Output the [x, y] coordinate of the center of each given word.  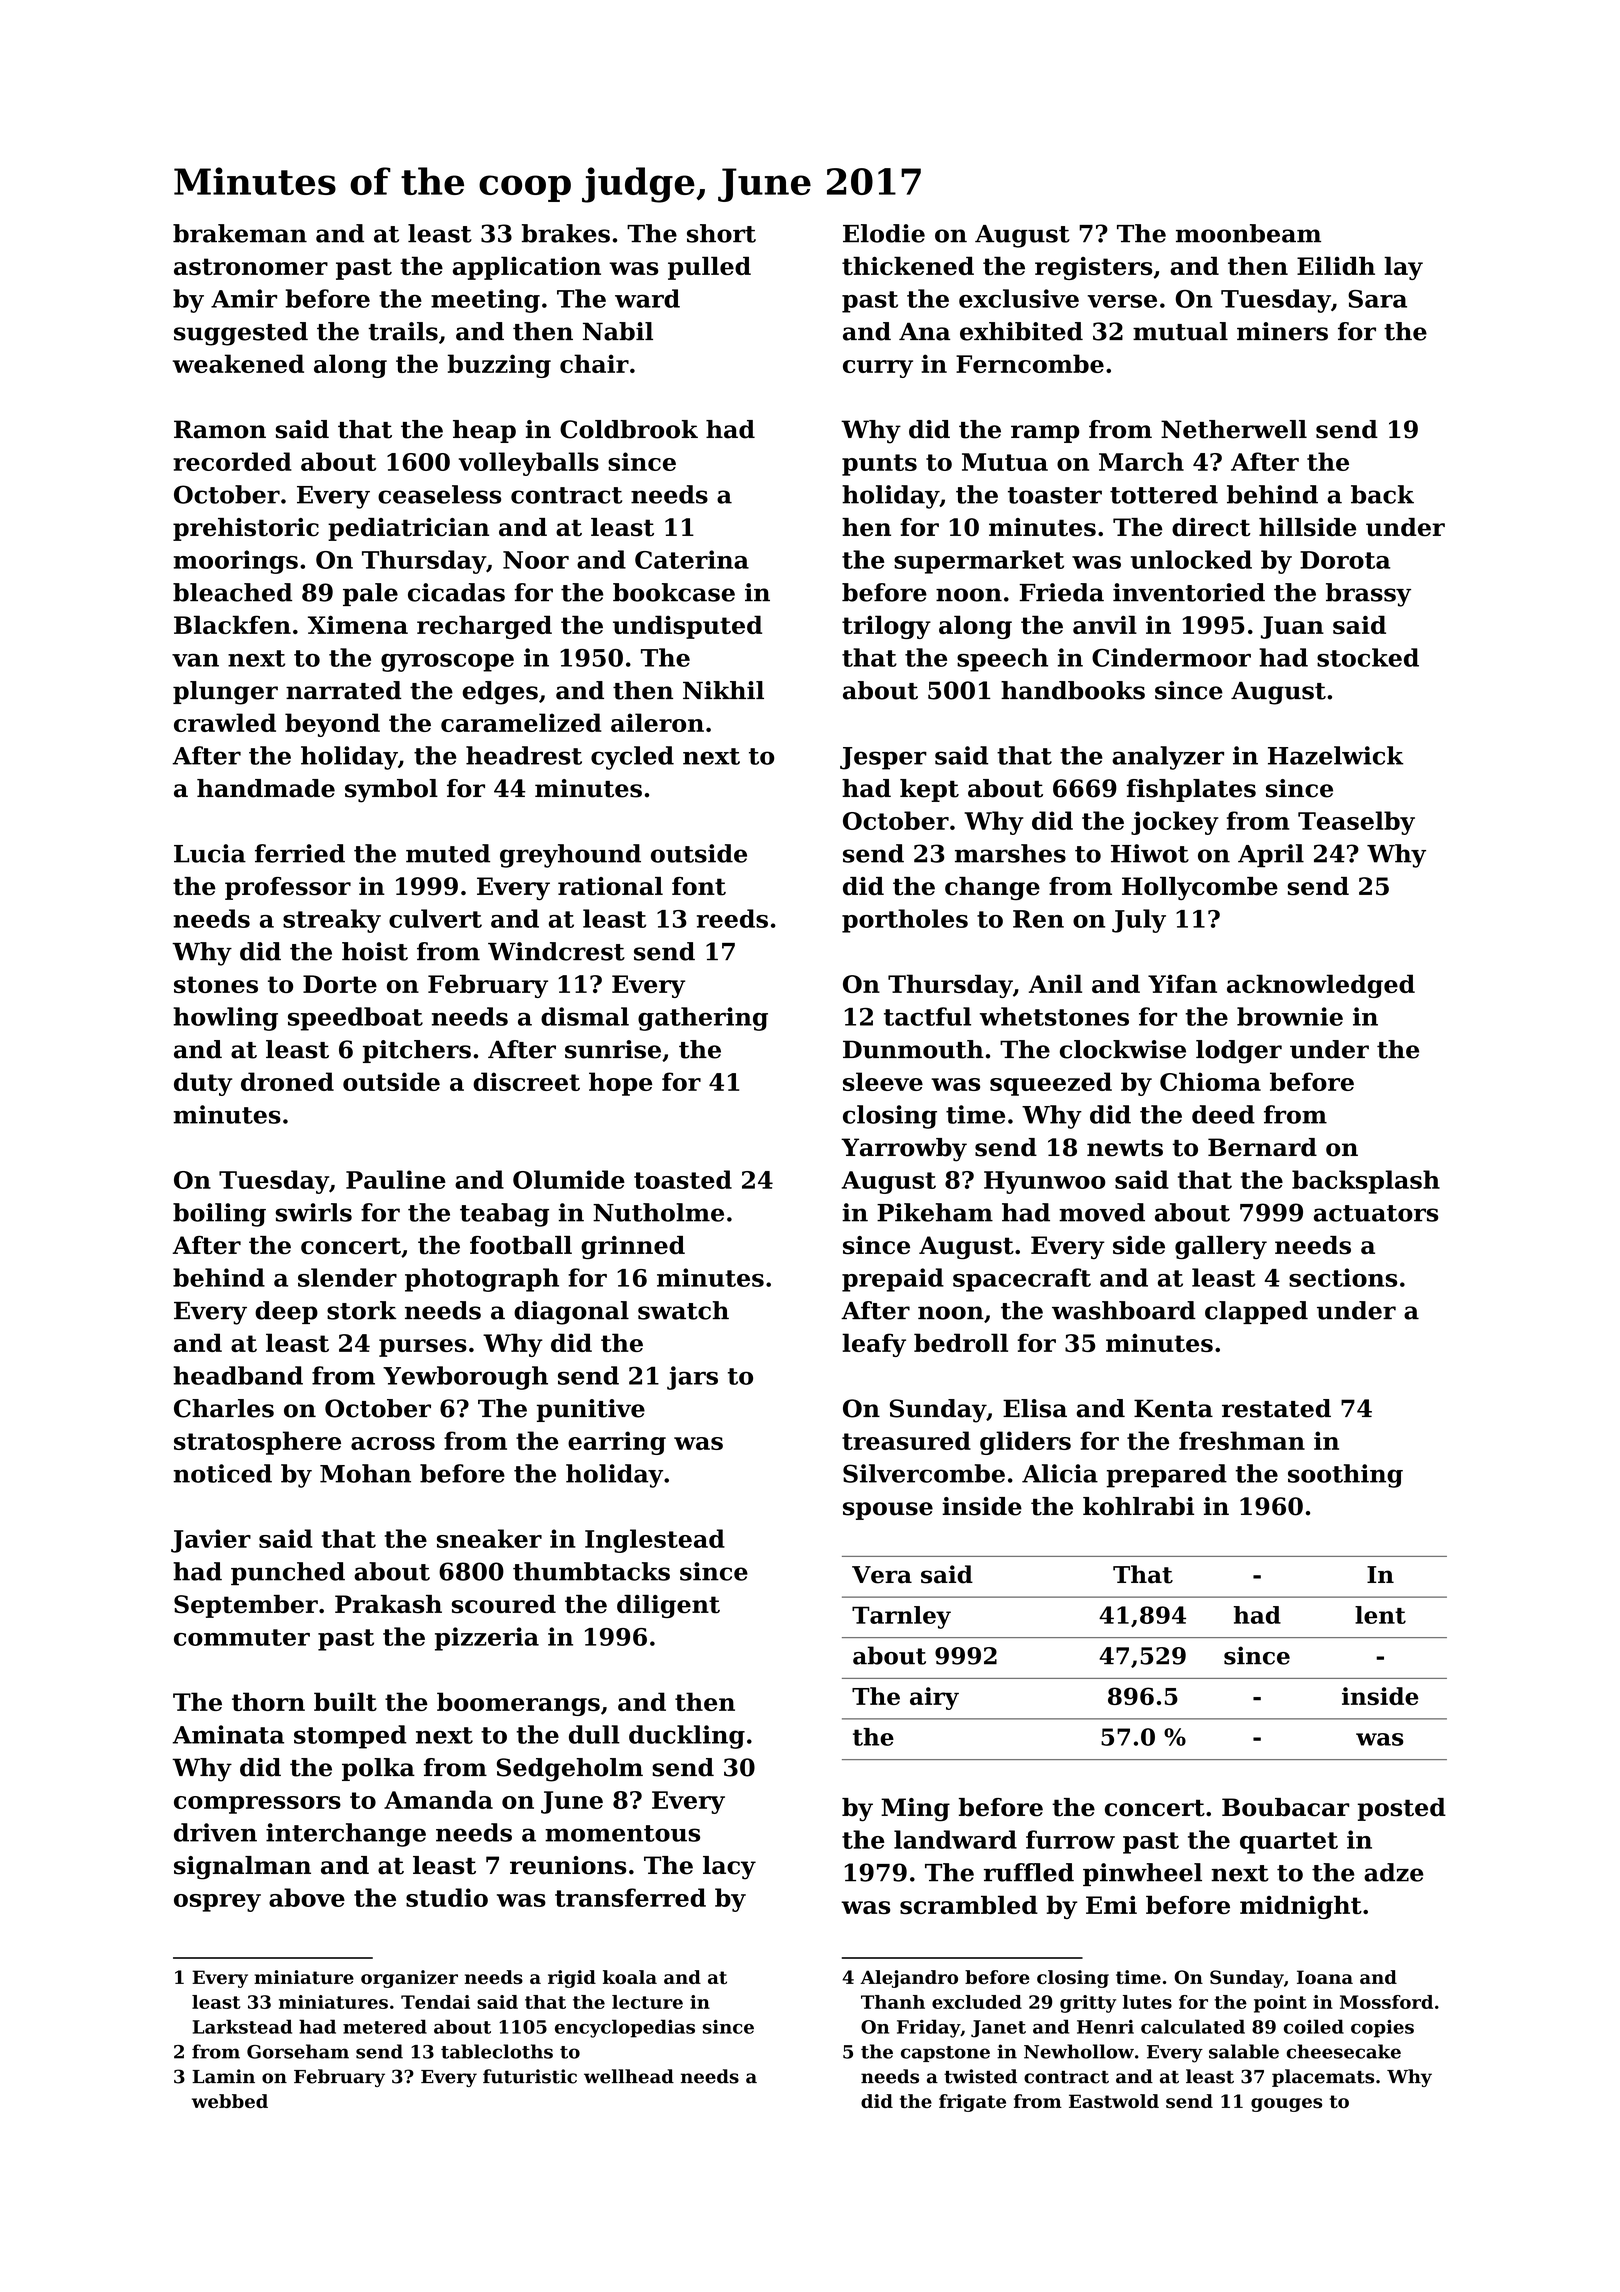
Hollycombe [1200, 888]
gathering [703, 1019]
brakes [566, 233]
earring [617, 1443]
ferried [300, 853]
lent [1380, 1615]
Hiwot [1150, 853]
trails [403, 331]
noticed [222, 1473]
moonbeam [1248, 233]
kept [929, 790]
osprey [217, 1903]
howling [225, 1019]
